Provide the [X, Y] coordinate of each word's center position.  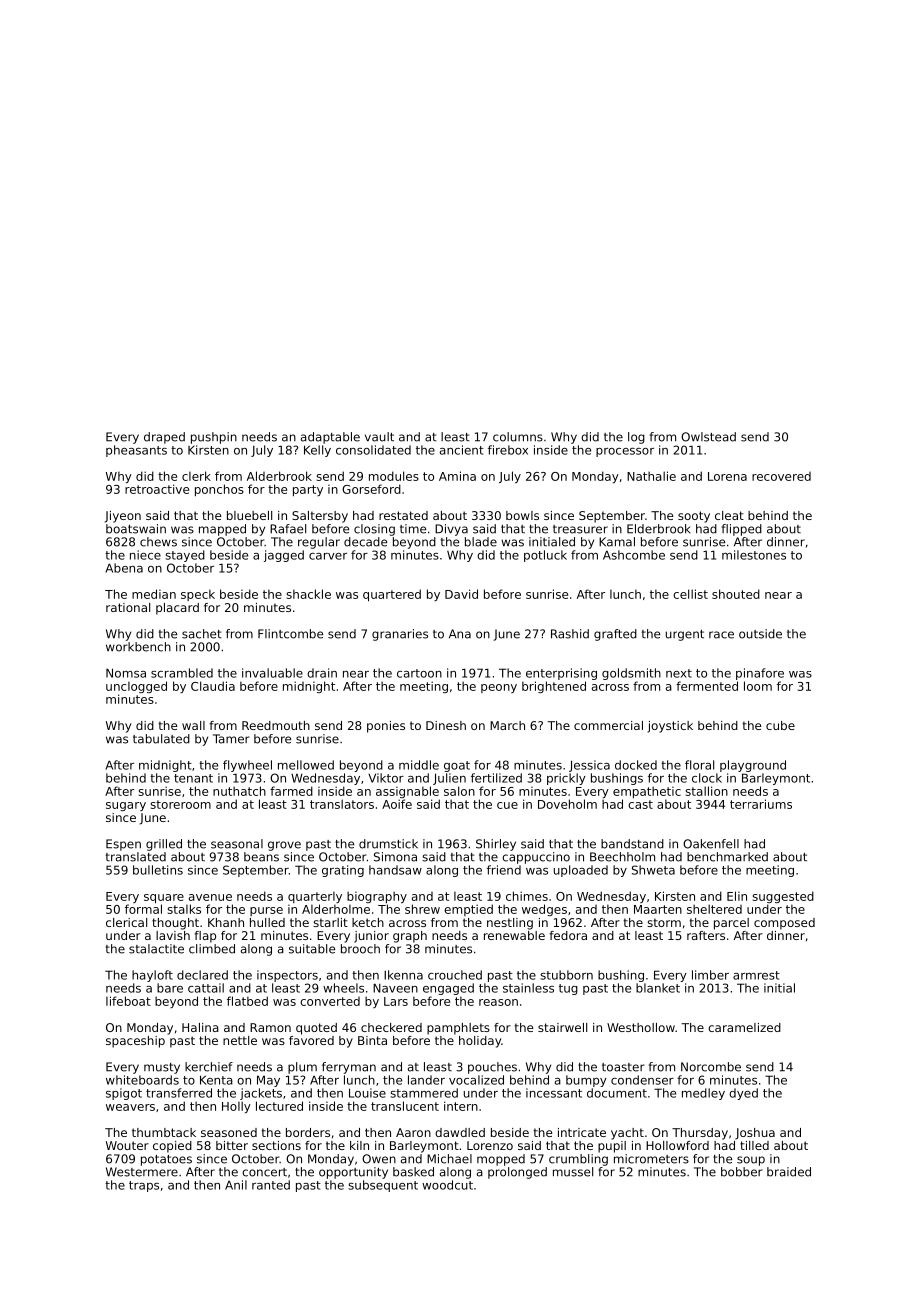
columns [518, 437]
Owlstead [708, 437]
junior [371, 937]
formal [143, 909]
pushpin [214, 438]
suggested [783, 897]
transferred [179, 1093]
